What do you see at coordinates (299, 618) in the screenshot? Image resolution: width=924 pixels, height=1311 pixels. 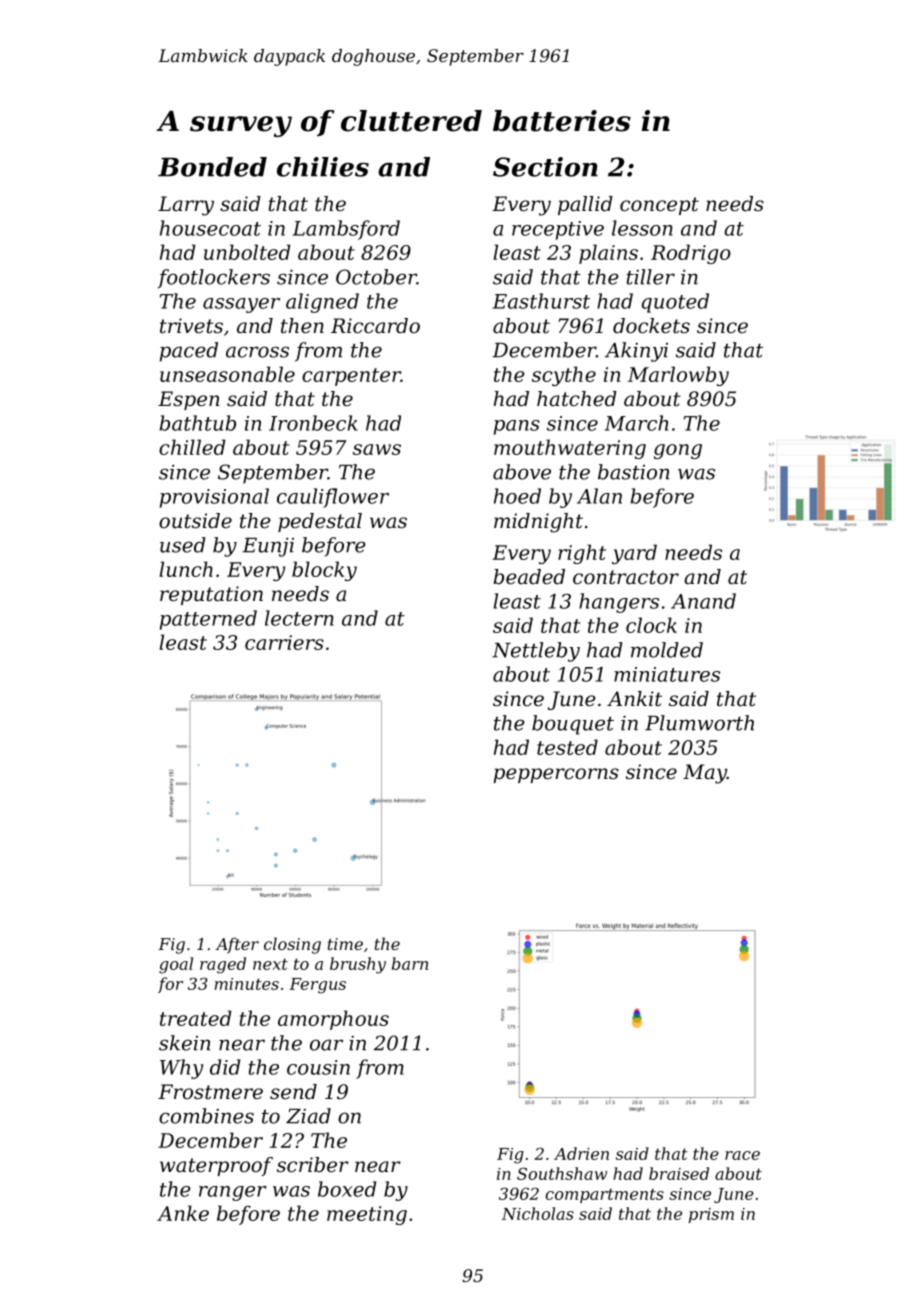 I see `lectern` at bounding box center [299, 618].
